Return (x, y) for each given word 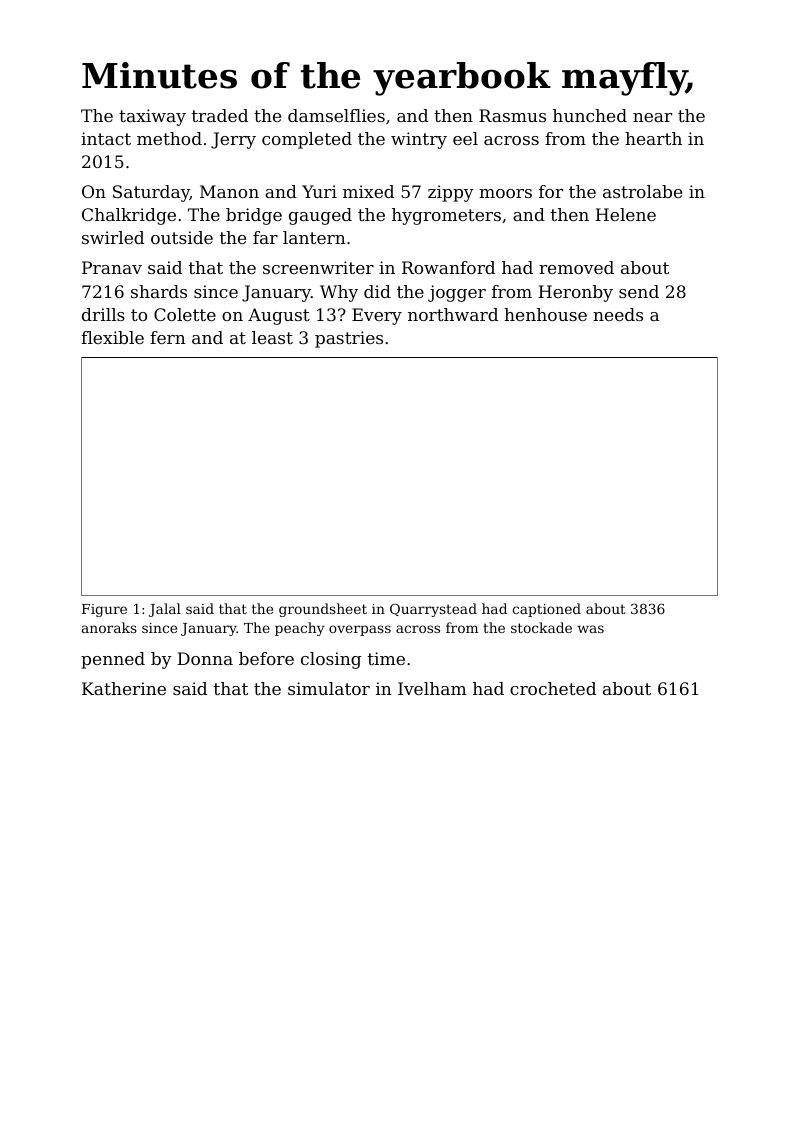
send (639, 291)
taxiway (152, 117)
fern (168, 337)
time (386, 658)
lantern (314, 237)
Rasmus (512, 115)
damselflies (336, 115)
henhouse (545, 314)
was (590, 629)
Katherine (124, 688)
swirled (113, 237)
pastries (349, 339)
